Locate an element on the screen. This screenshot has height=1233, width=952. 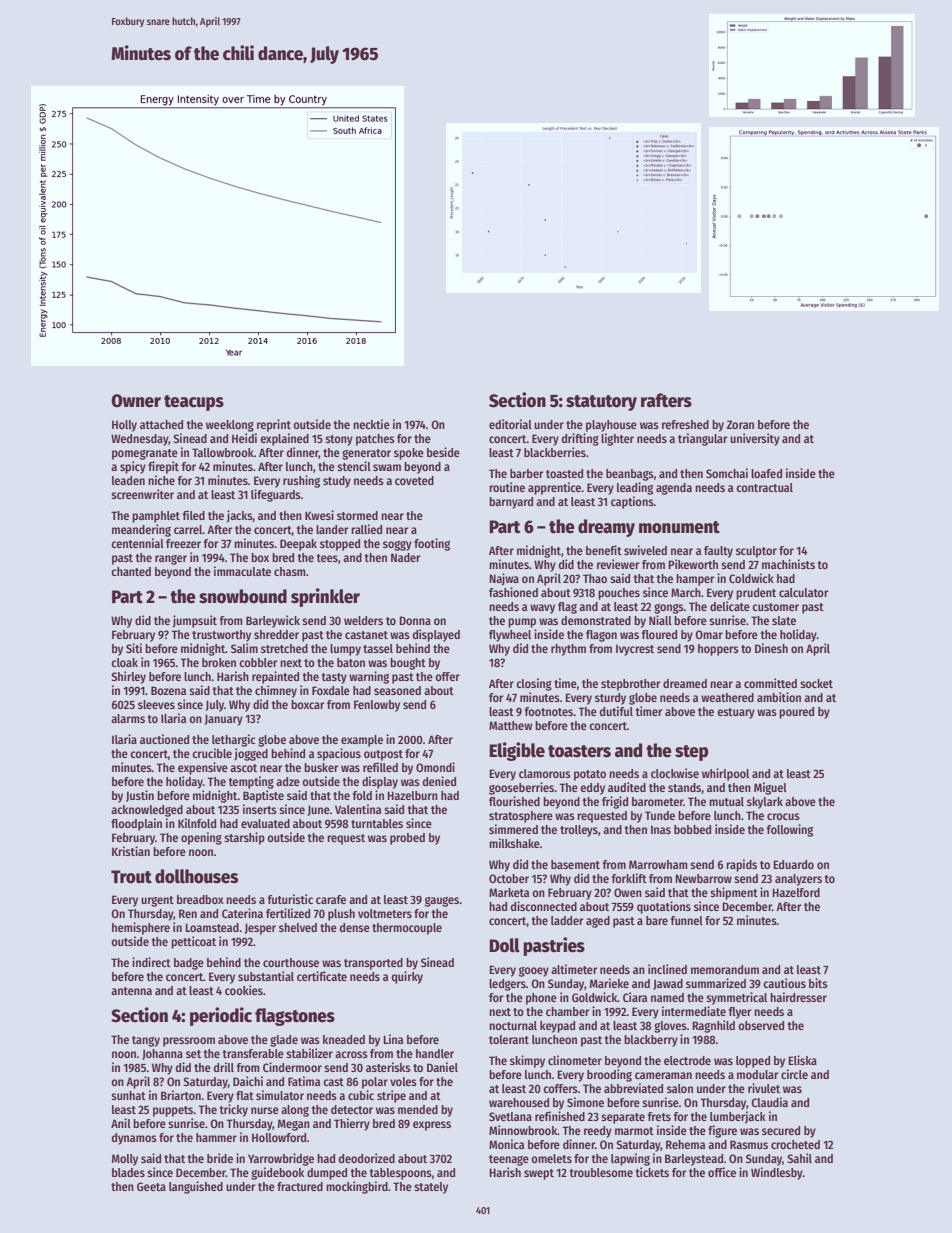
fractured is located at coordinates (300, 1186).
